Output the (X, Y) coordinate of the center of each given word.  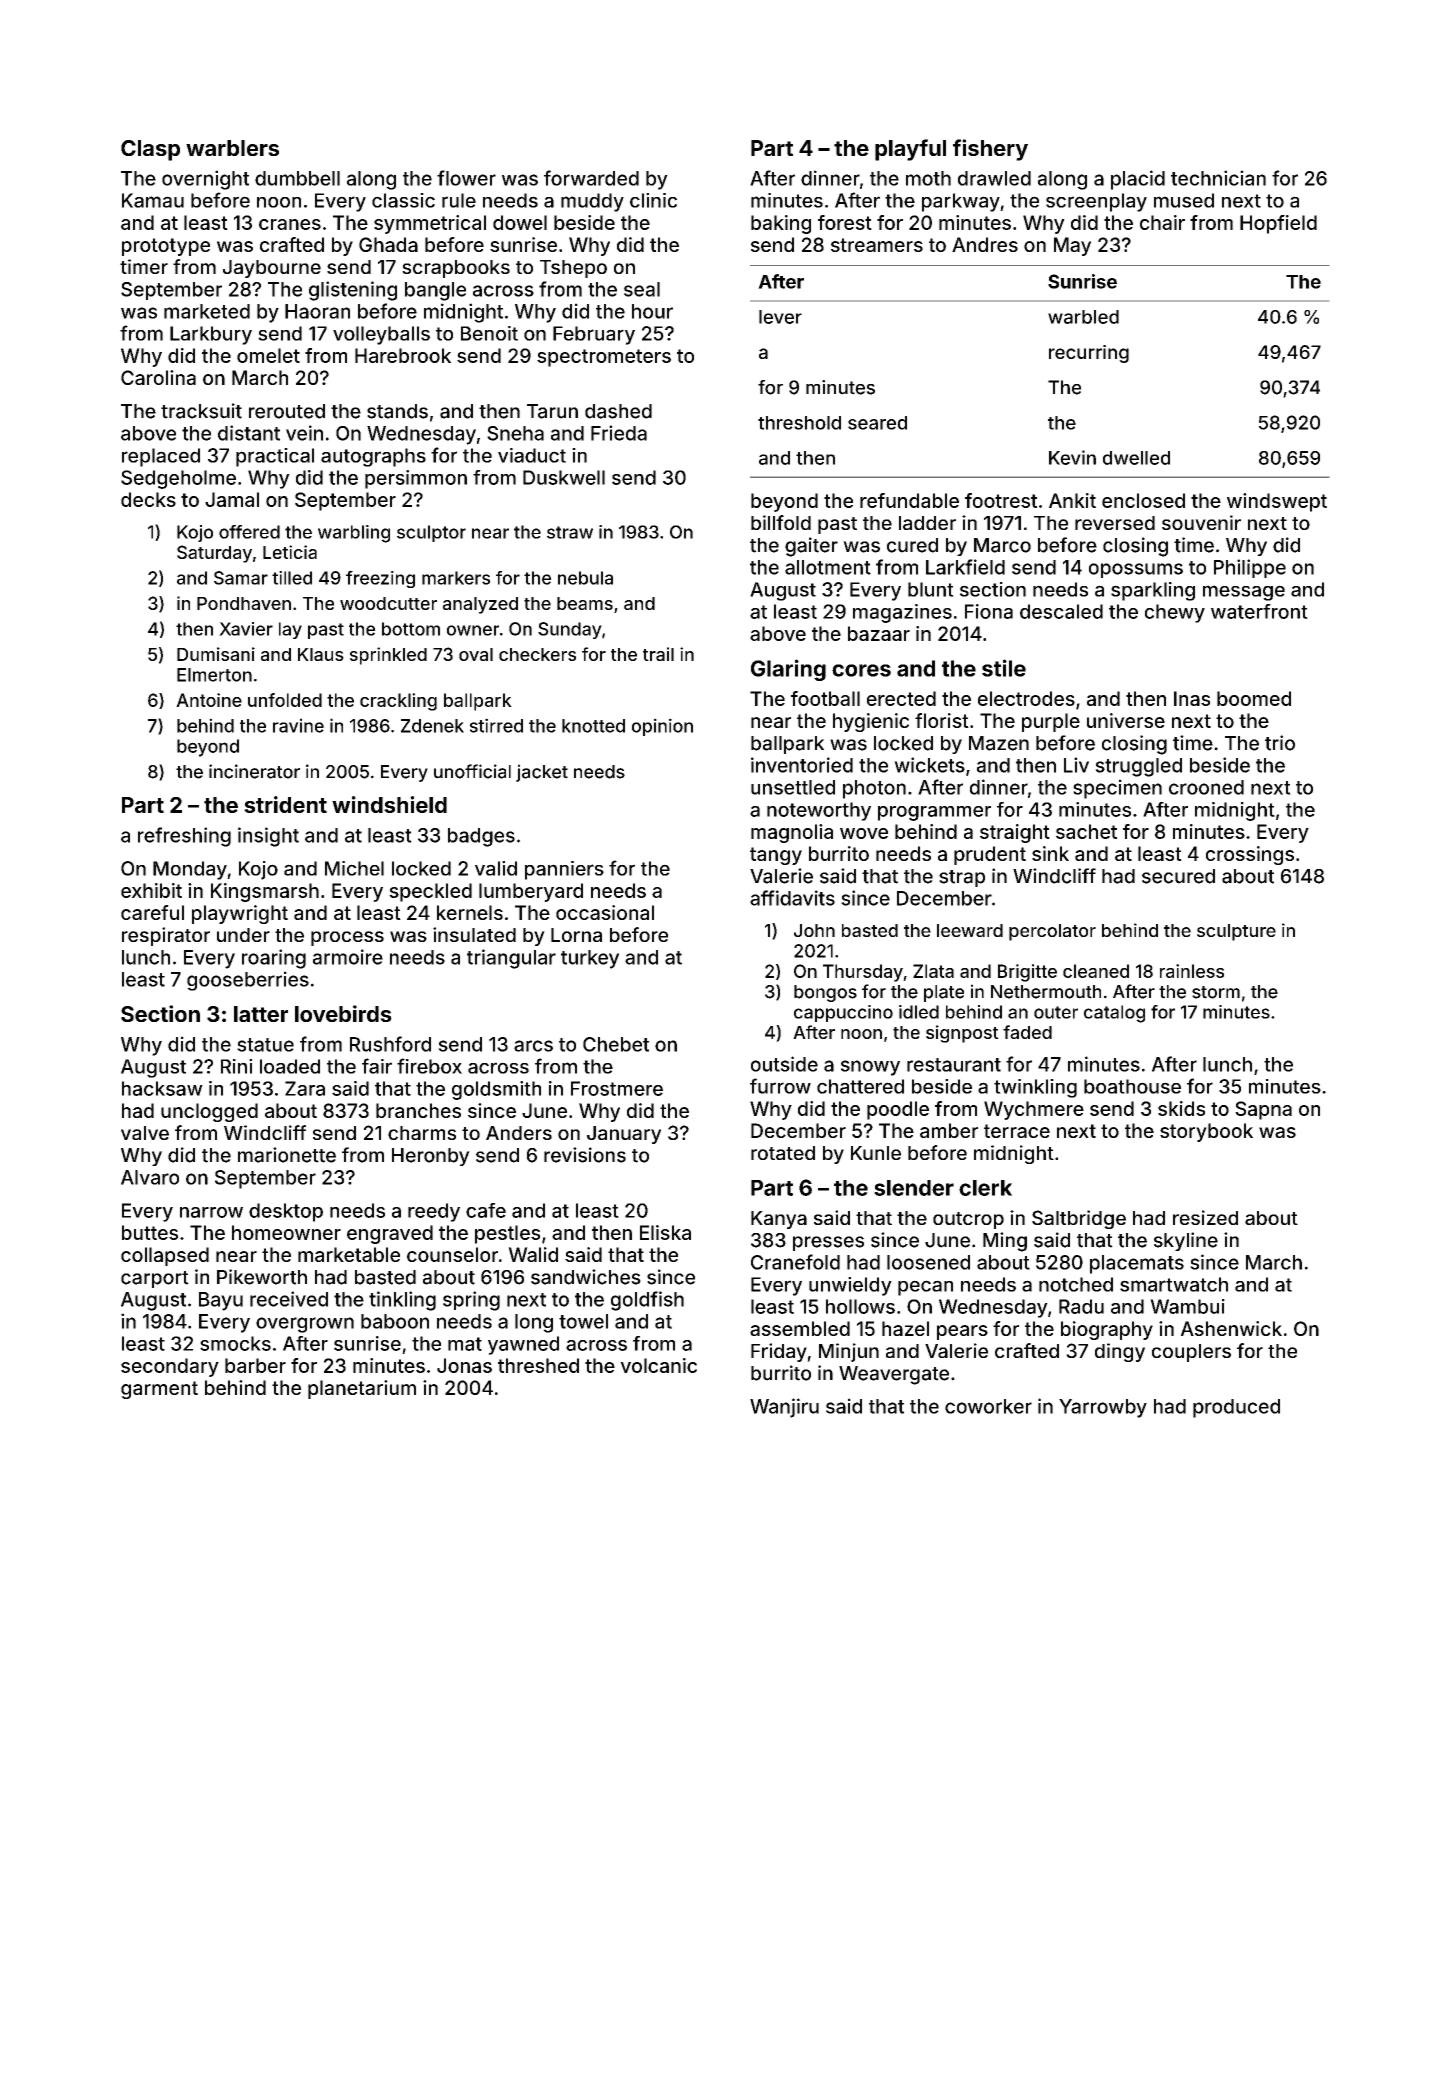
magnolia (792, 833)
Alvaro (150, 1177)
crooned (1206, 787)
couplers (1191, 1353)
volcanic (658, 1365)
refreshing (184, 837)
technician (1218, 178)
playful (910, 150)
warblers (232, 148)
